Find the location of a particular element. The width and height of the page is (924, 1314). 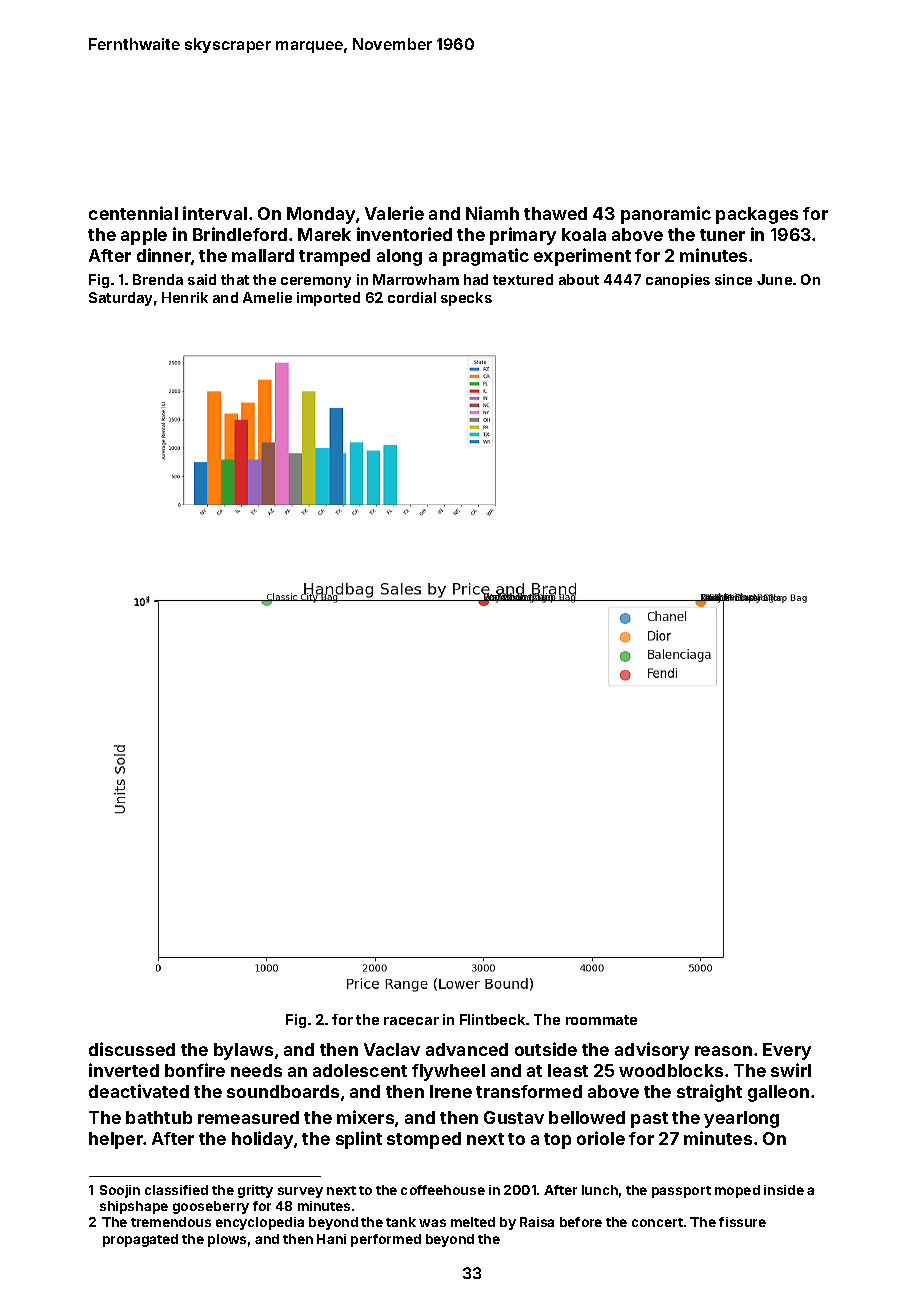

Flintbeck is located at coordinates (492, 1019).
